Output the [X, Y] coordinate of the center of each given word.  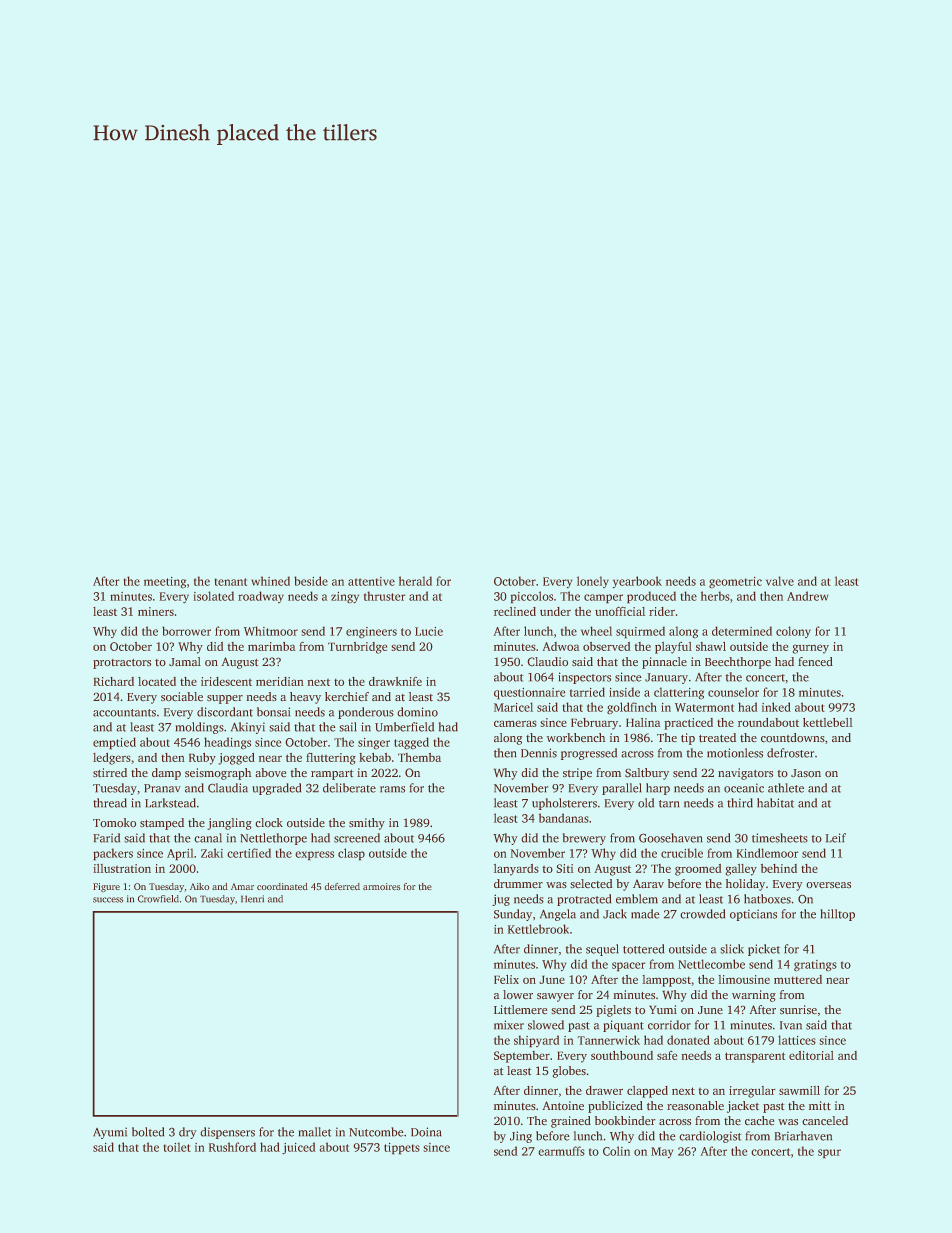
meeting [165, 583]
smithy [367, 824]
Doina [426, 1132]
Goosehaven [671, 838]
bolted [148, 1132]
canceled [825, 1121]
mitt [820, 1105]
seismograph [218, 774]
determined [742, 631]
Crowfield [158, 899]
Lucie [429, 631]
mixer [509, 1025]
